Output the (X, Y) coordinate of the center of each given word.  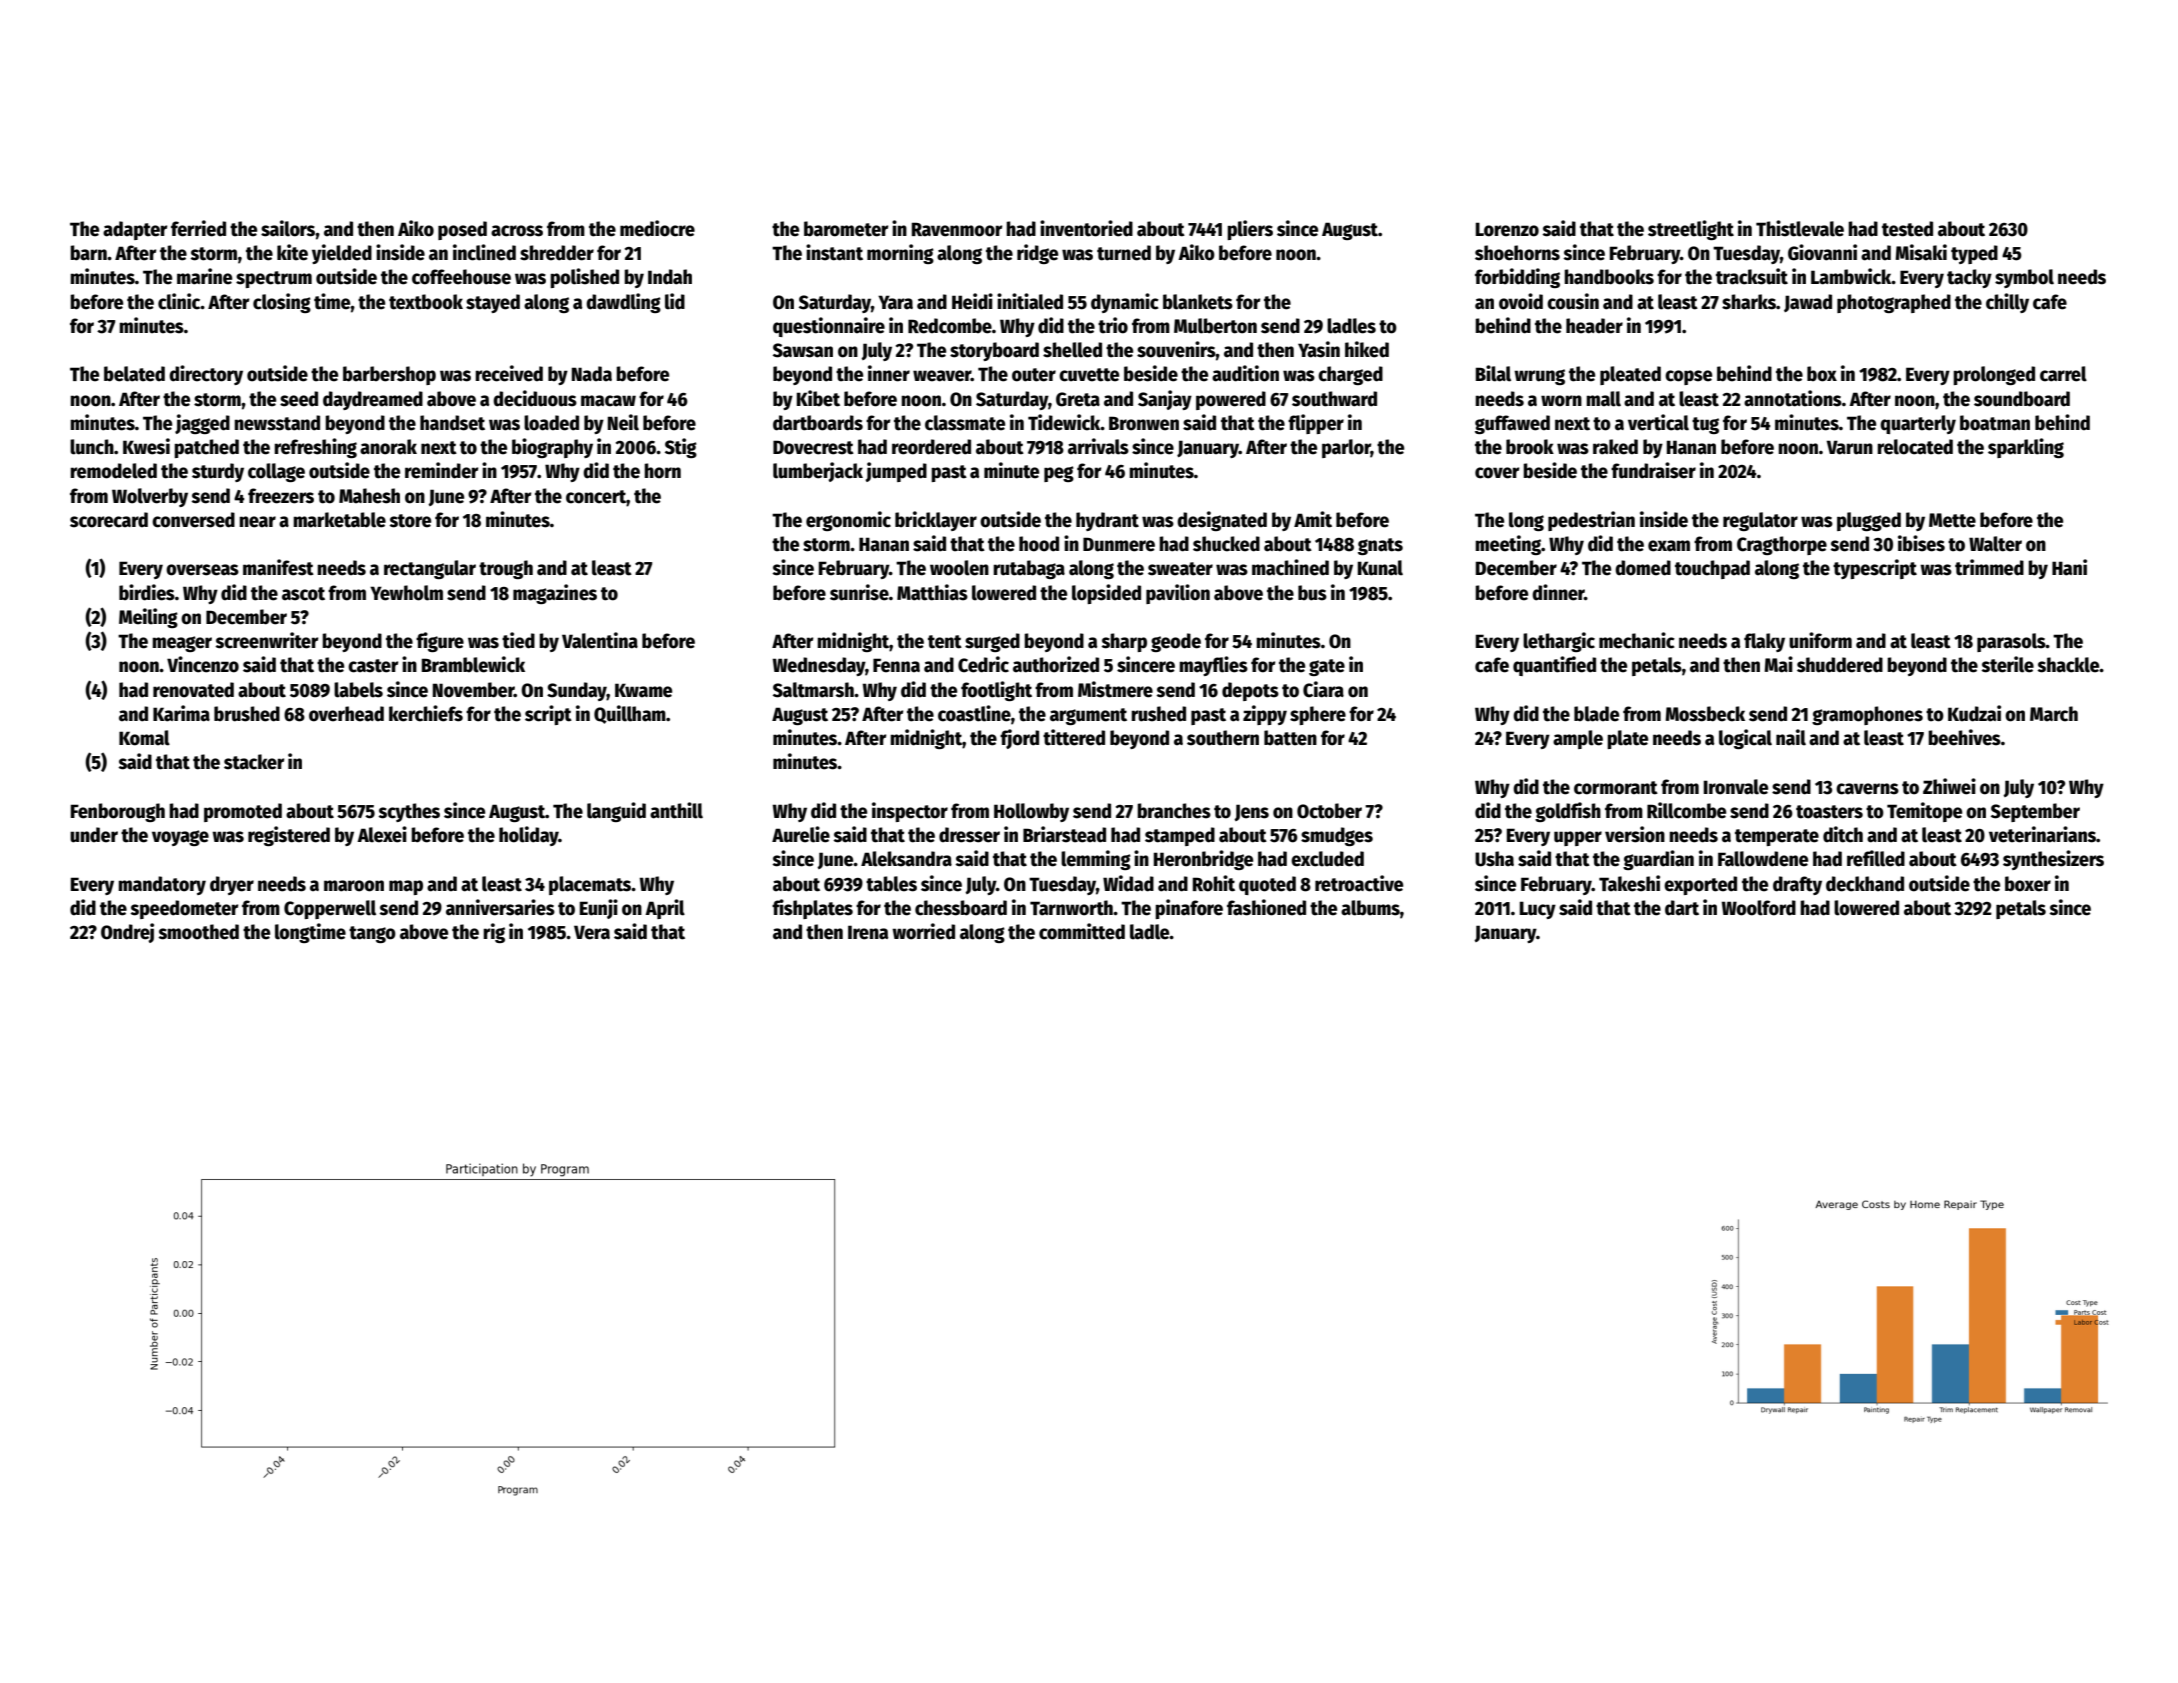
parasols (2011, 642)
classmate (965, 423)
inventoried (1086, 228)
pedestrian (1591, 521)
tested (1907, 229)
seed (299, 399)
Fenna (896, 665)
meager (182, 644)
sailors (288, 228)
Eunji (599, 909)
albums (1370, 908)
